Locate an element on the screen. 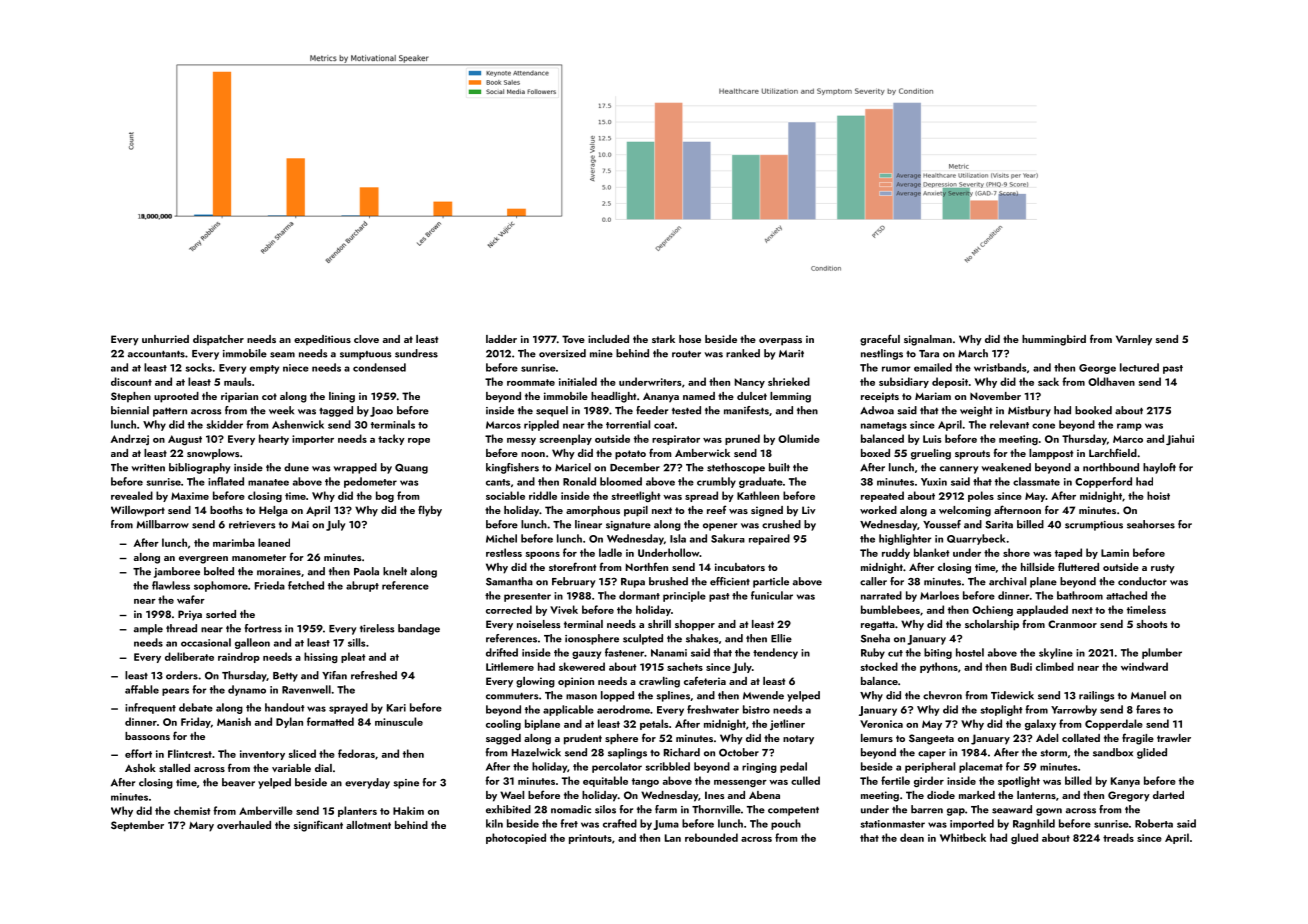 The height and width of the screenshot is (924, 1308). glided is located at coordinates (1152, 753).
